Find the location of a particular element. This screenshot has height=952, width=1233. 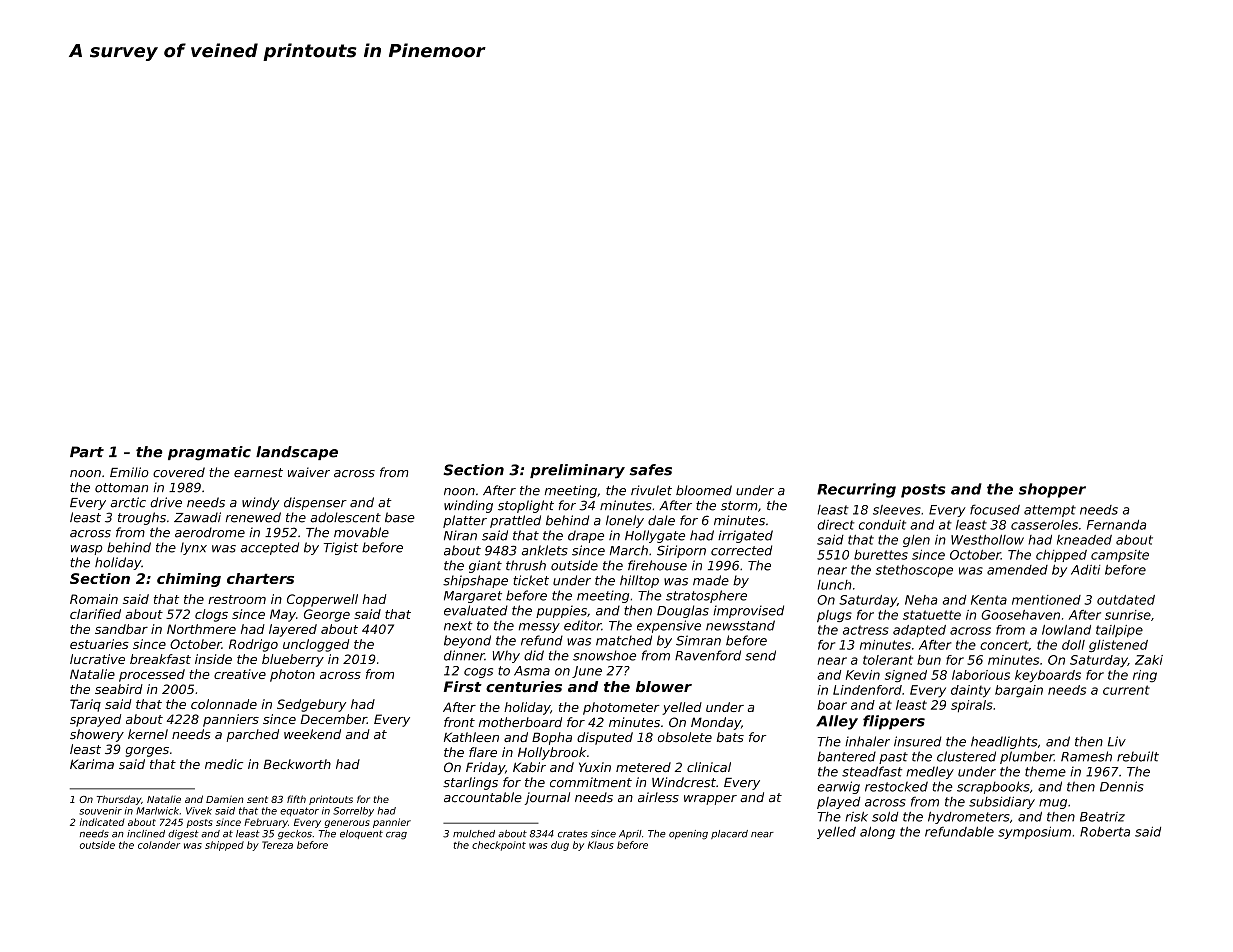

indicated is located at coordinates (102, 822).
